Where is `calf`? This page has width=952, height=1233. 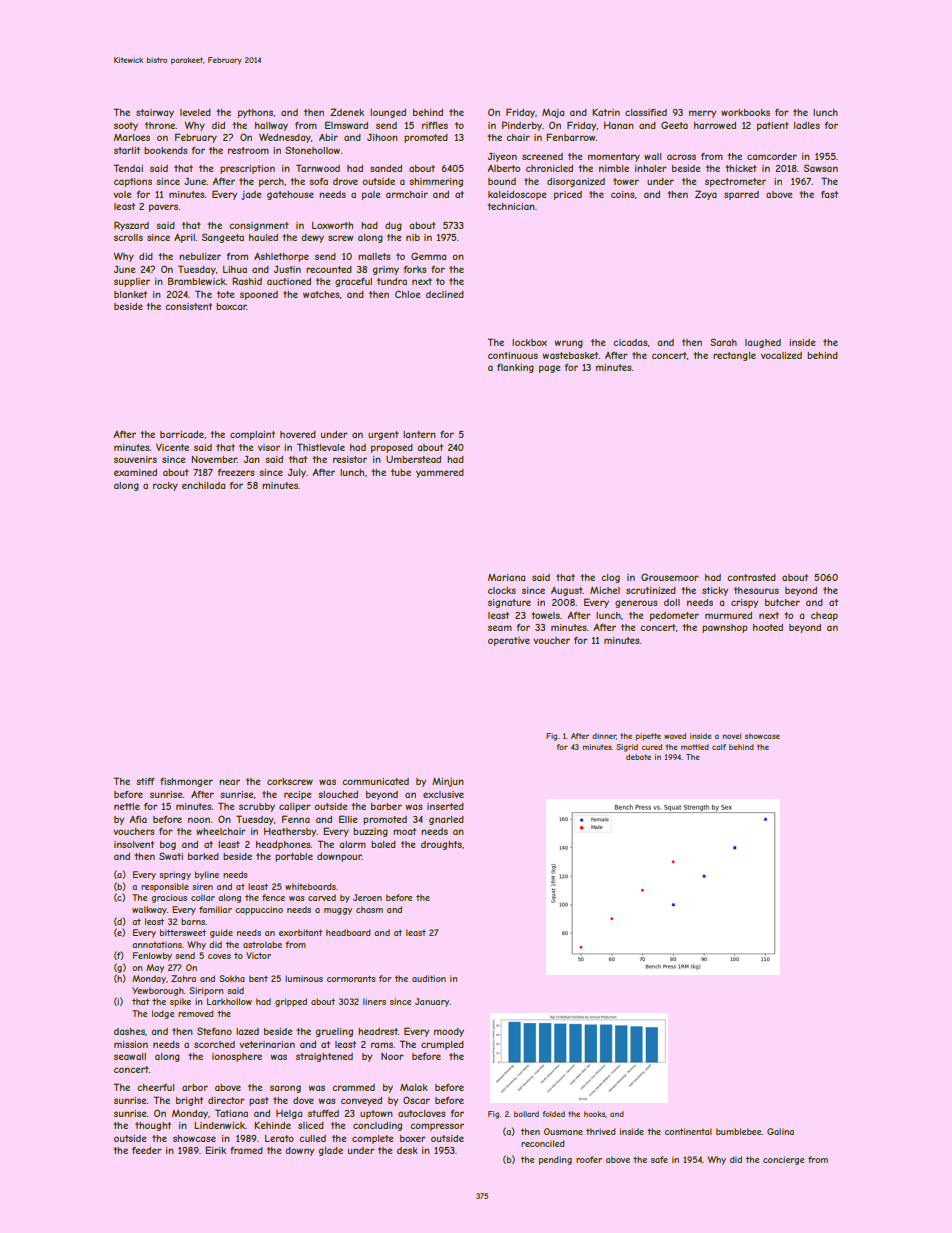
calf is located at coordinates (719, 747).
